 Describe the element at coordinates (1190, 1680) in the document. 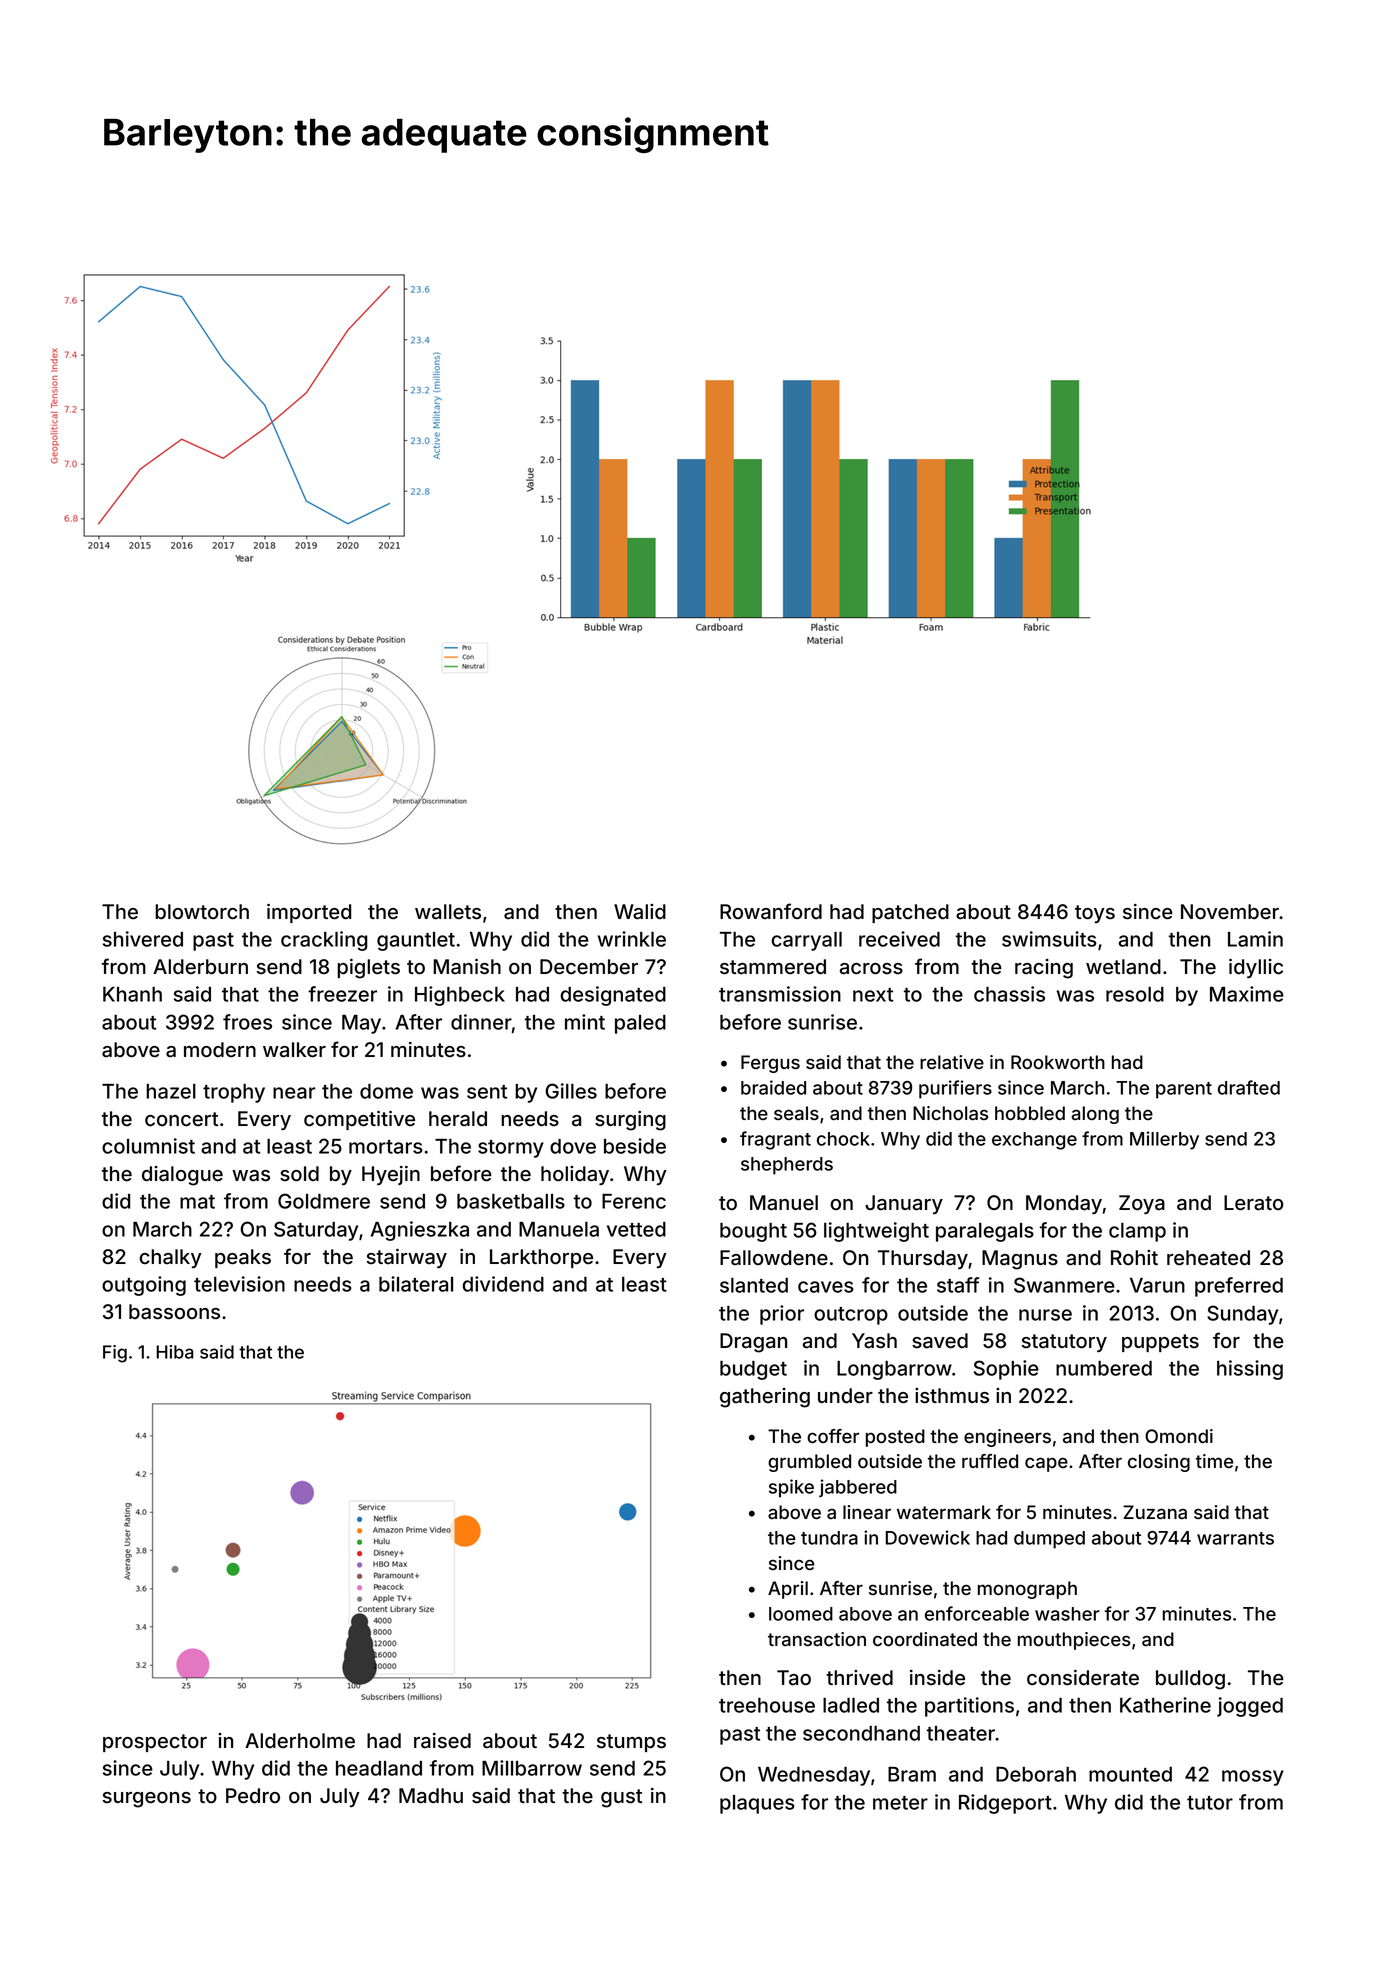

I see `bulldog` at that location.
